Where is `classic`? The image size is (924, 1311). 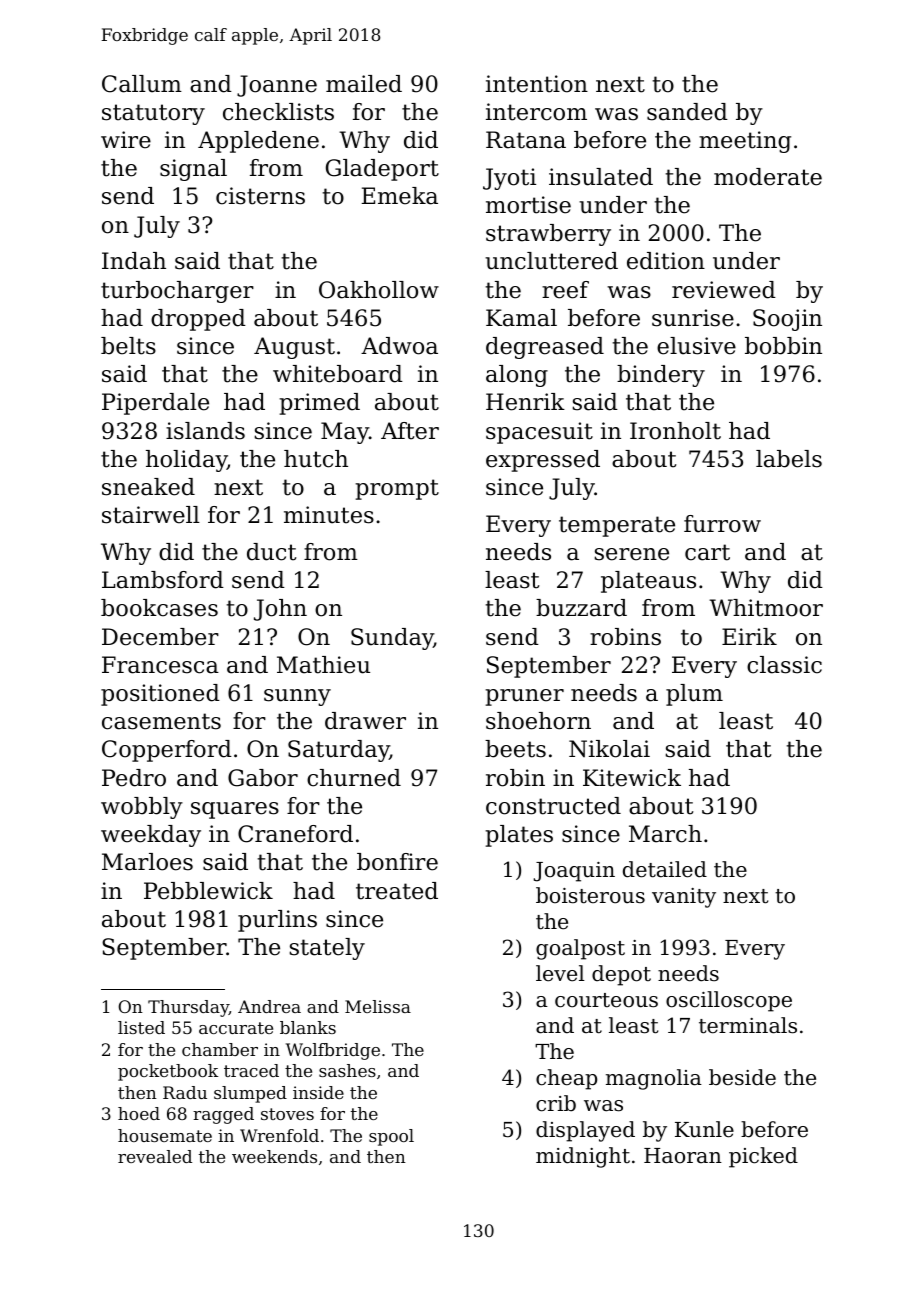 classic is located at coordinates (784, 665).
